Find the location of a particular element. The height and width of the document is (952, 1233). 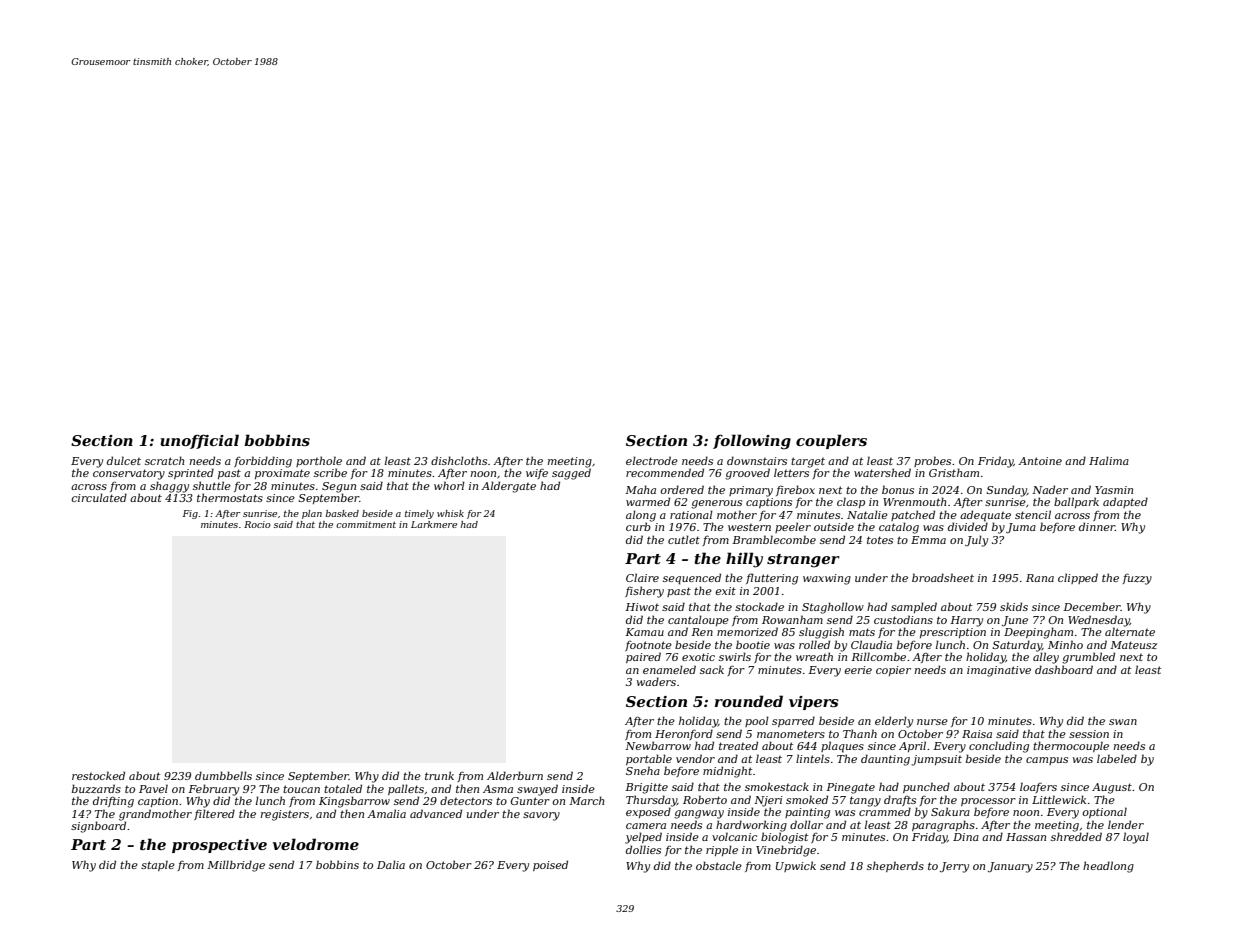

grumbled is located at coordinates (1088, 658).
